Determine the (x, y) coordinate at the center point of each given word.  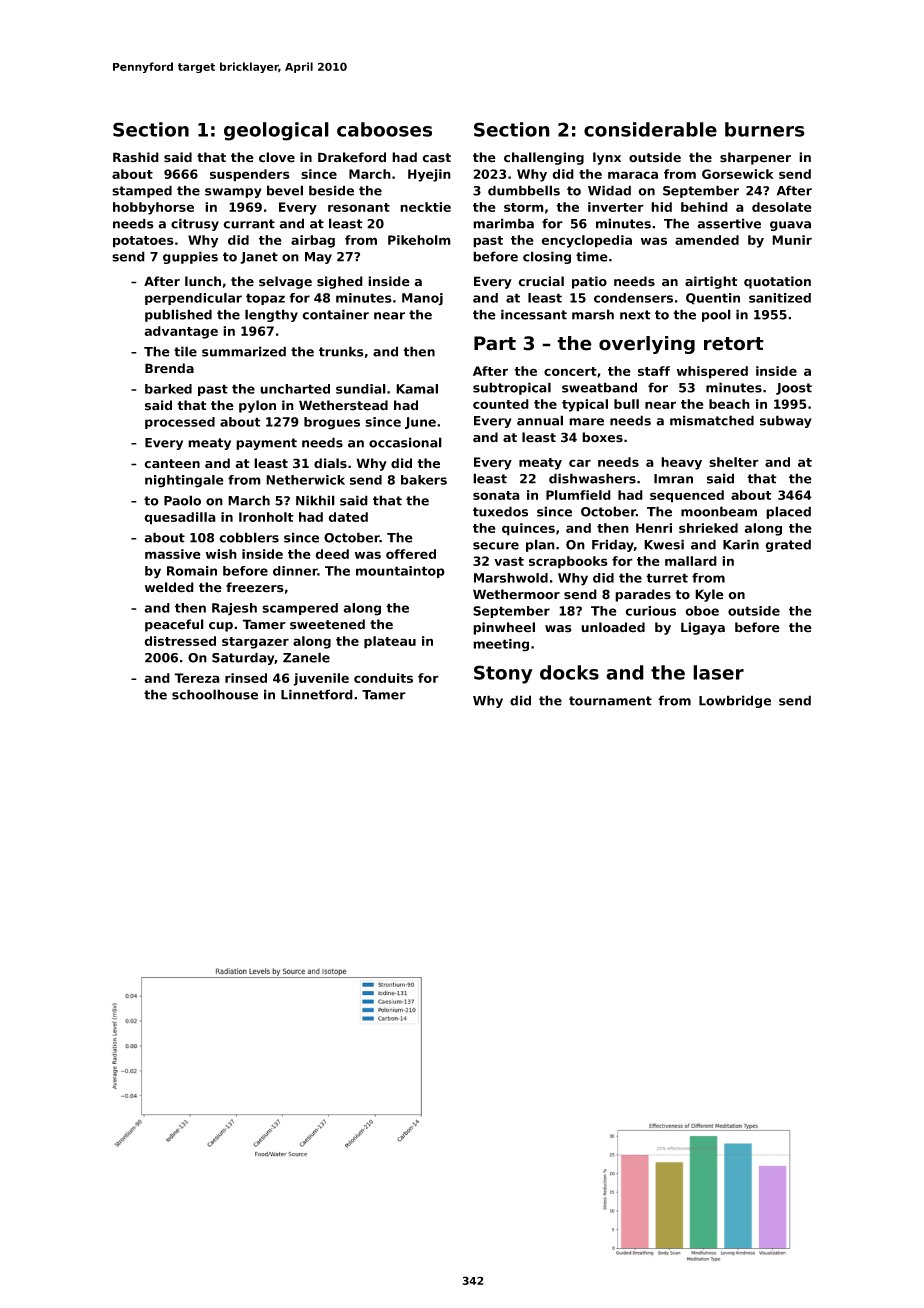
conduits (383, 678)
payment (266, 444)
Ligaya (703, 628)
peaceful (174, 625)
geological (276, 131)
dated (348, 517)
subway (786, 421)
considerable (650, 129)
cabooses (384, 129)
